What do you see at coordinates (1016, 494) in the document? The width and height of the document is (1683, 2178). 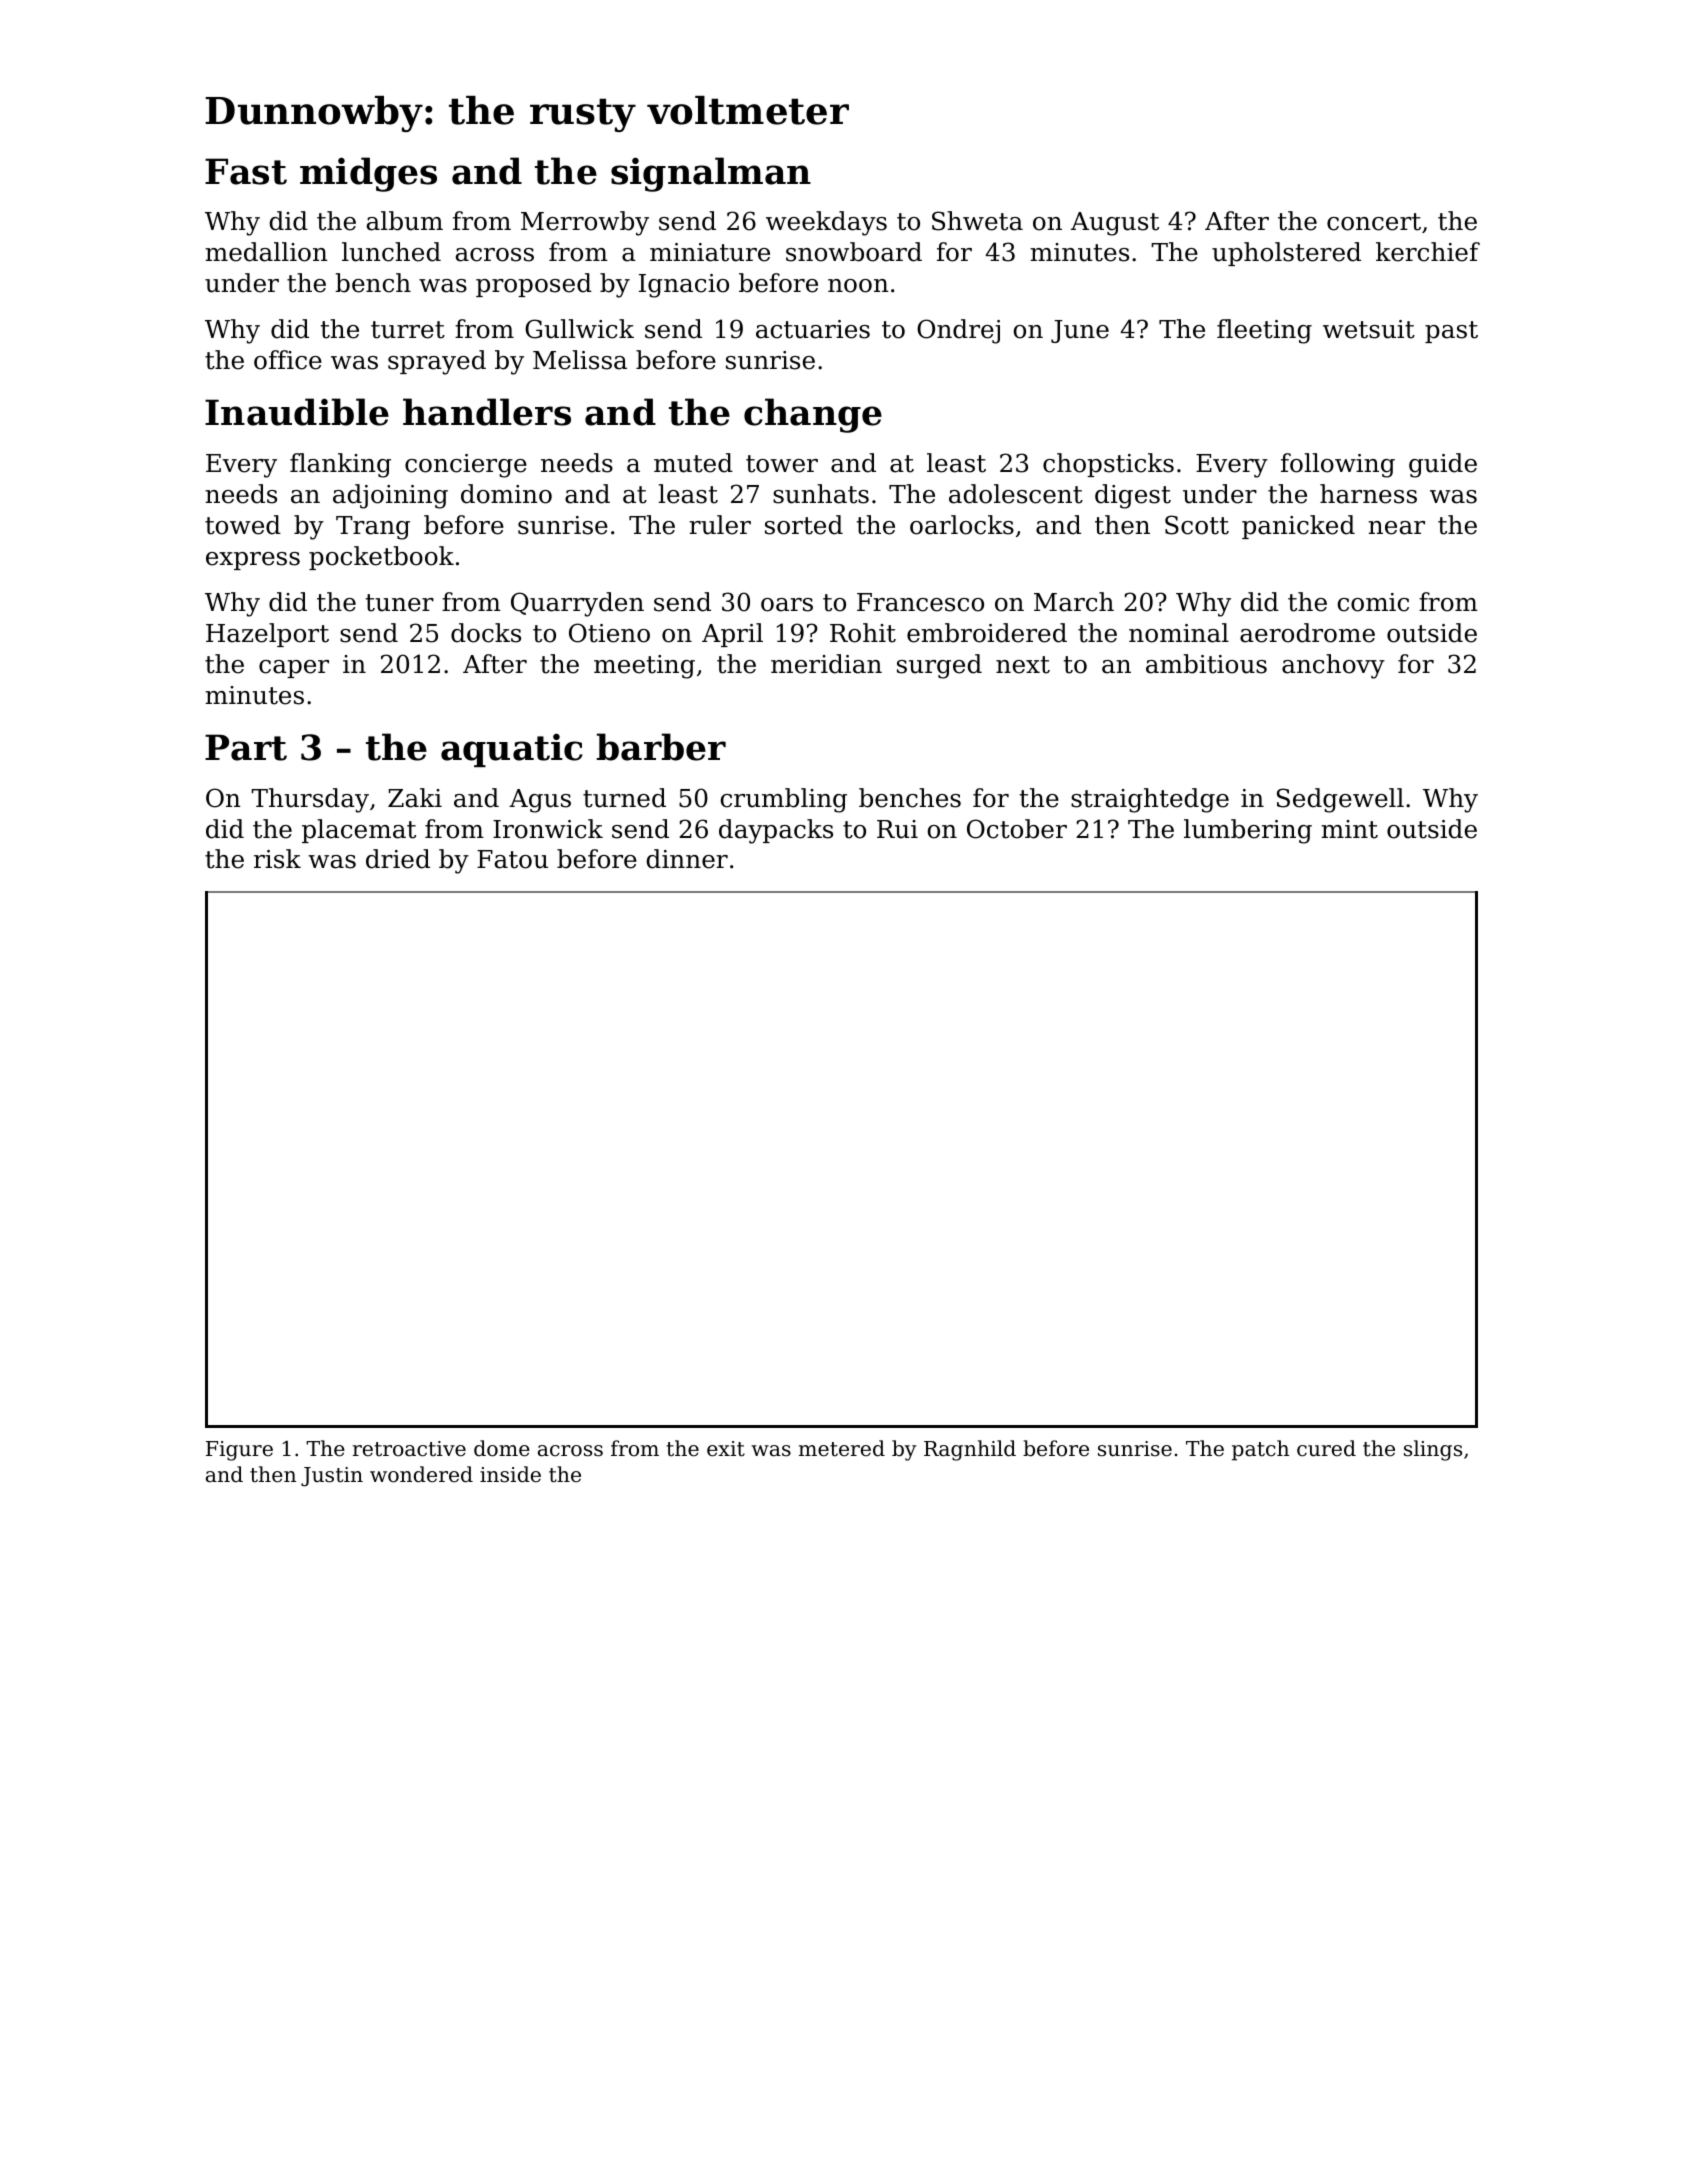 I see `adolescent` at bounding box center [1016, 494].
